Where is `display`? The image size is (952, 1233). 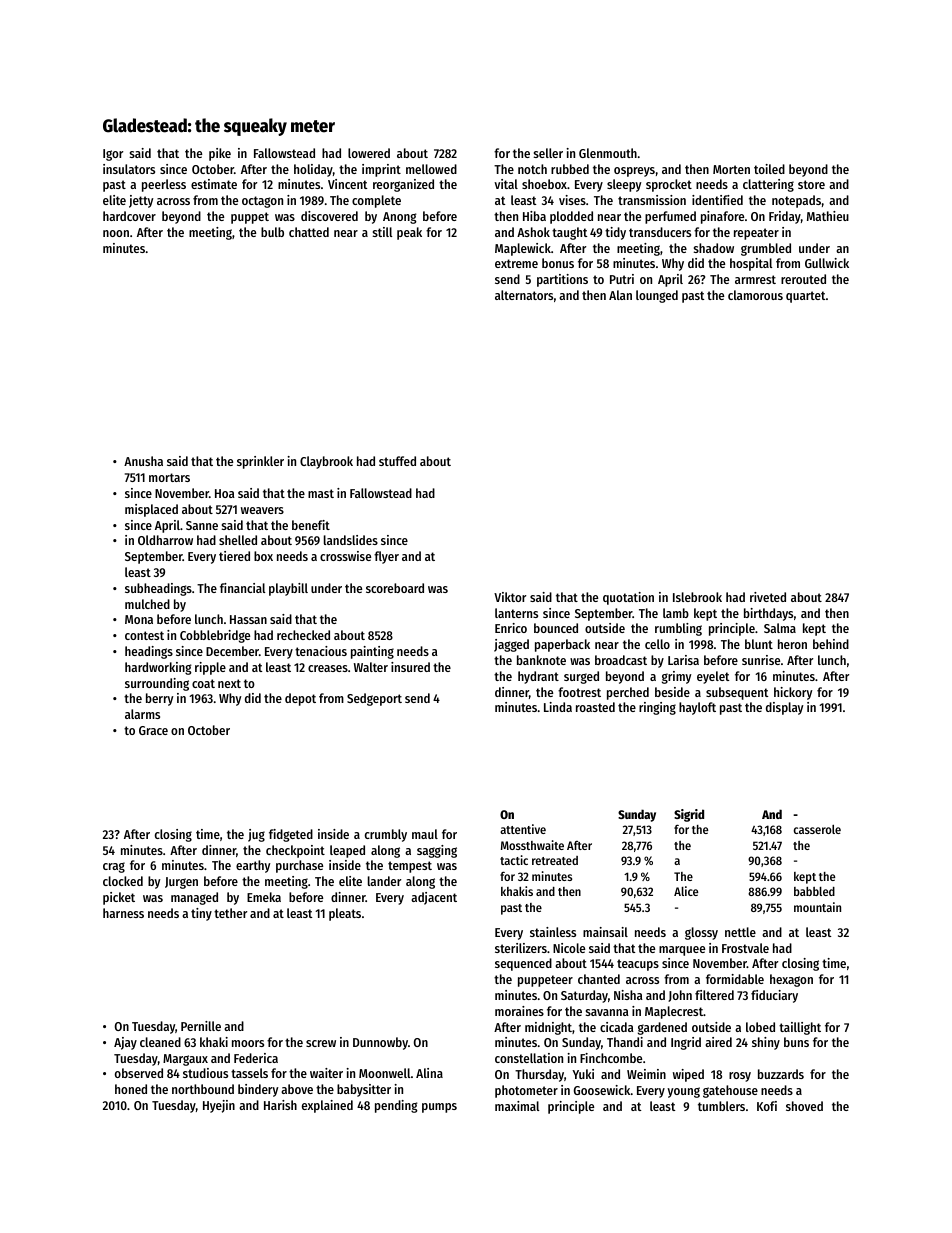
display is located at coordinates (785, 708).
